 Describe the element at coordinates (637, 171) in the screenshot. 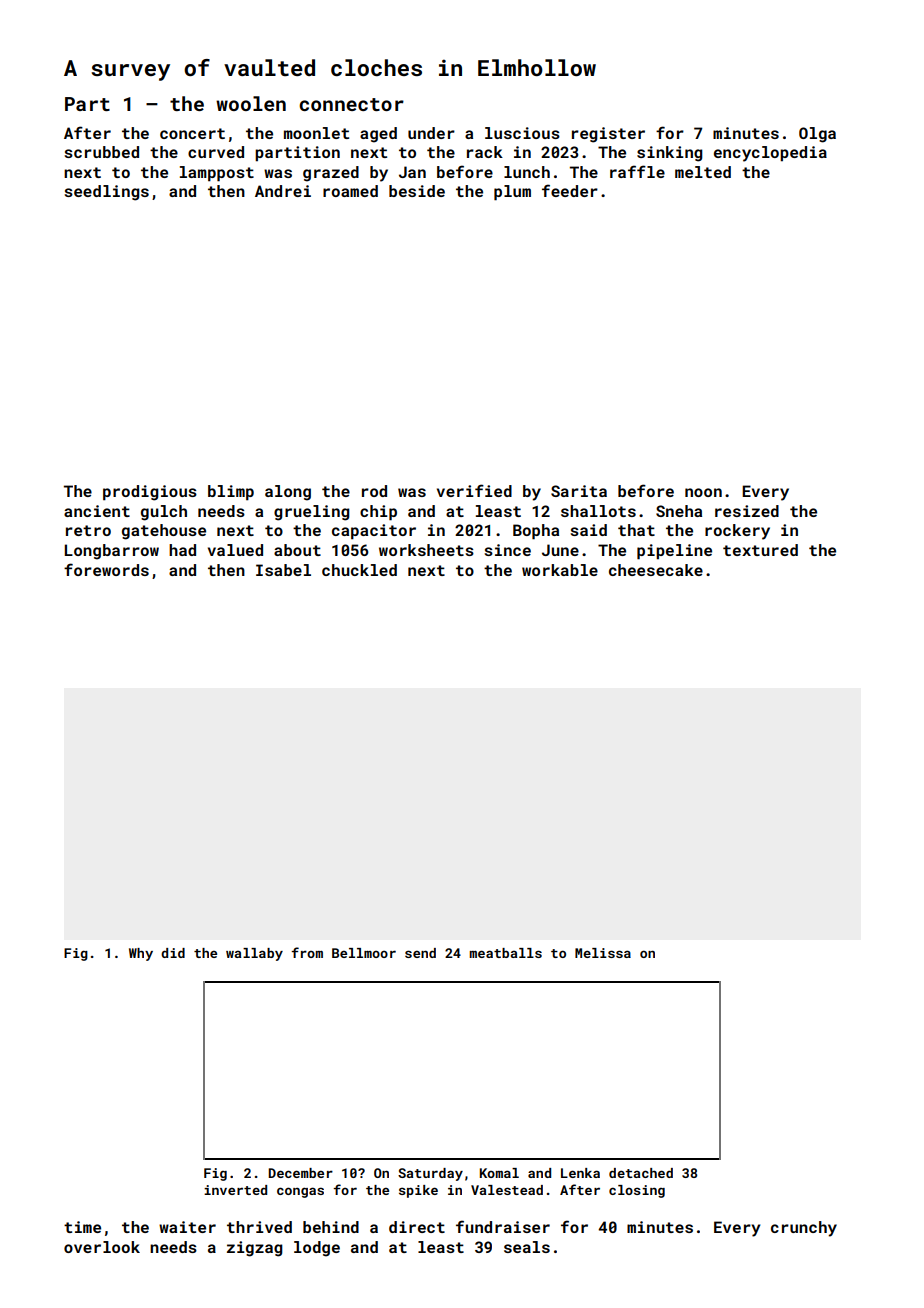

I see `raffle` at that location.
